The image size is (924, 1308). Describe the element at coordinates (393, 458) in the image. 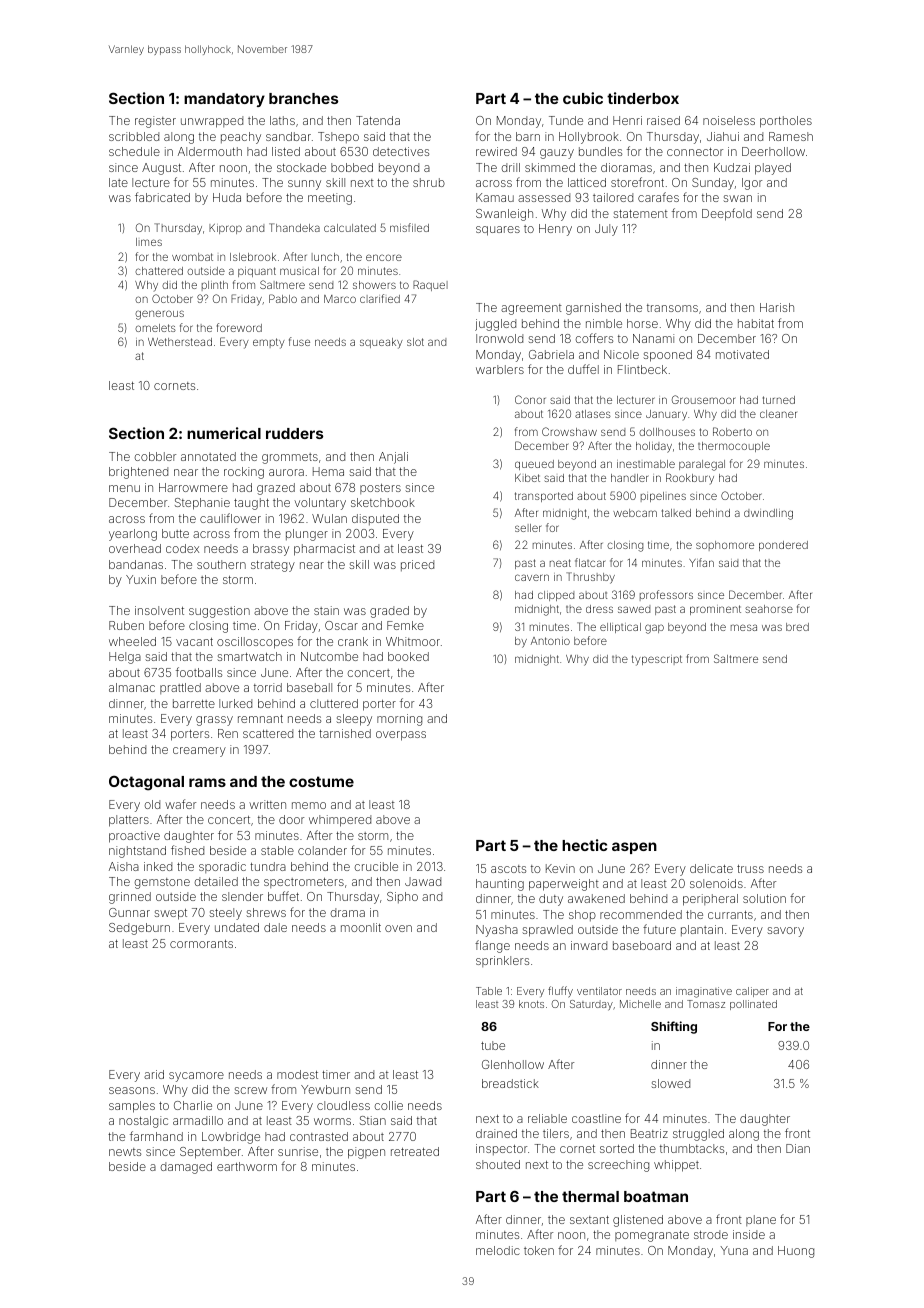

I see `Anjali` at that location.
